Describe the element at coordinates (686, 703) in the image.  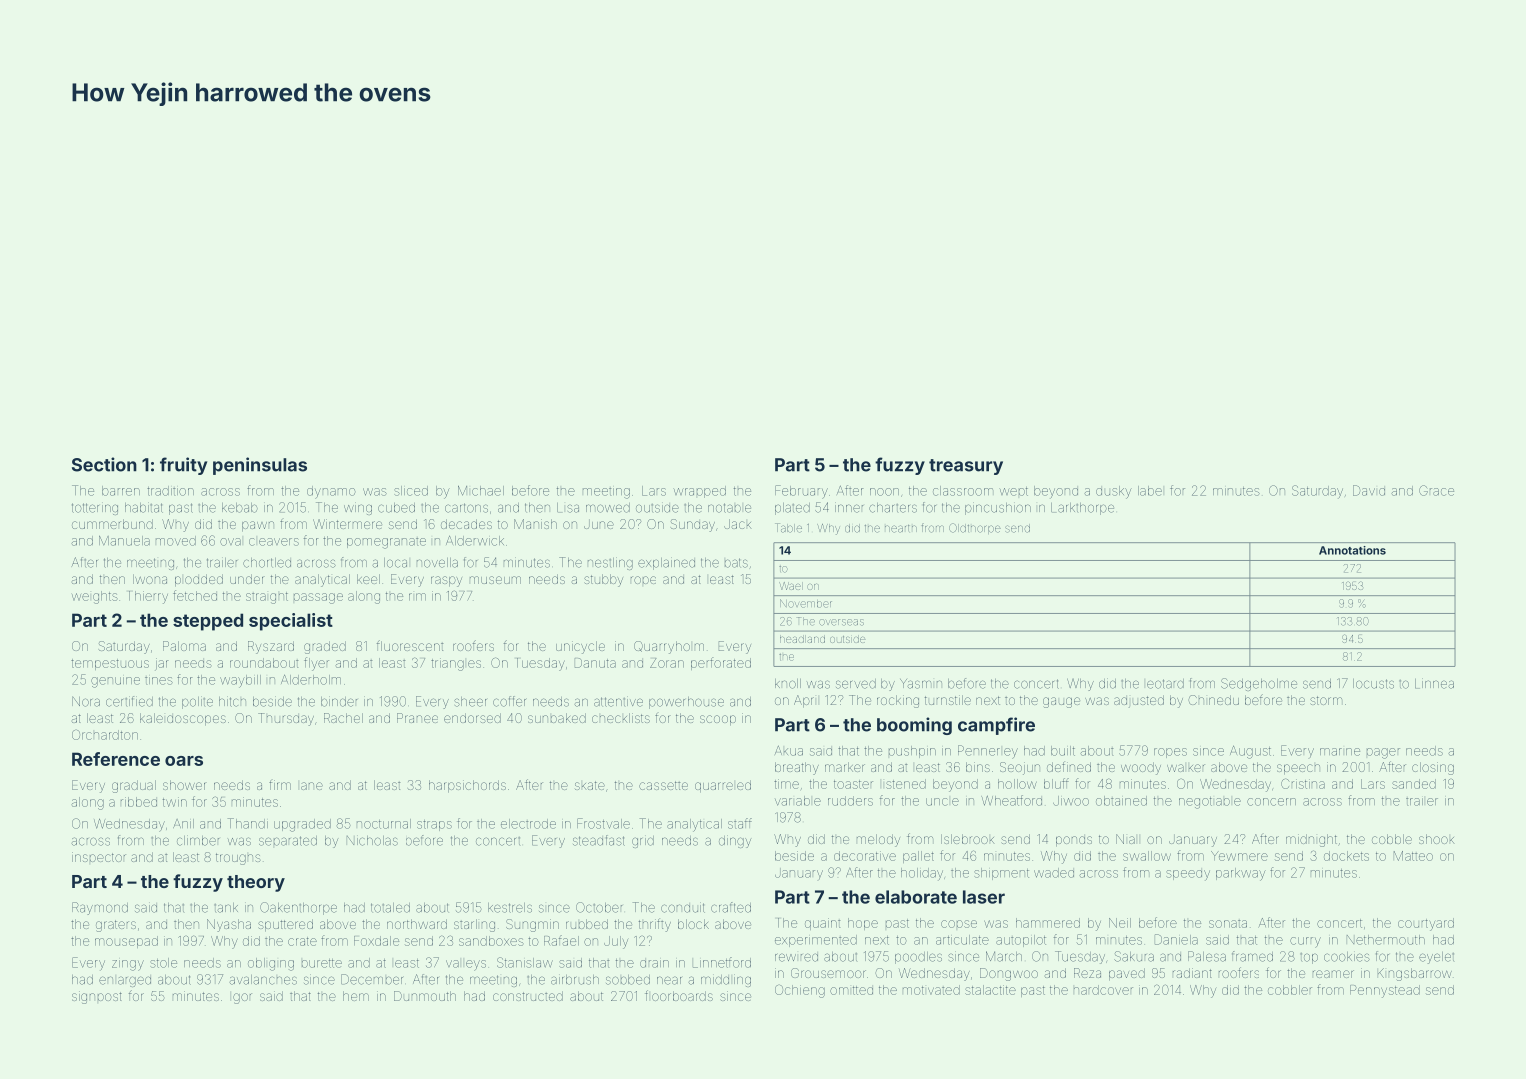
I see `powerhouse` at that location.
